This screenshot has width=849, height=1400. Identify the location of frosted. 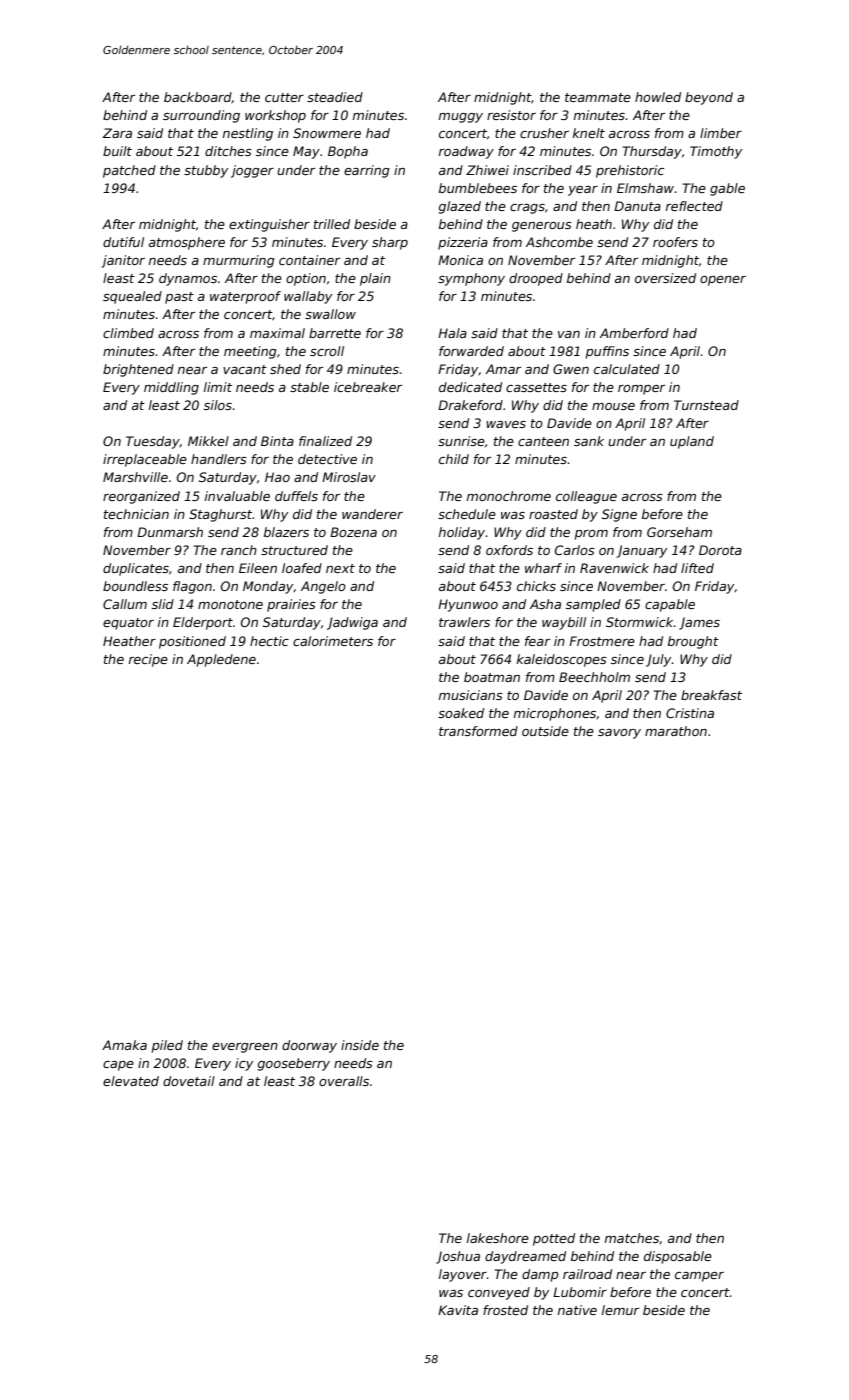
(505, 1310).
